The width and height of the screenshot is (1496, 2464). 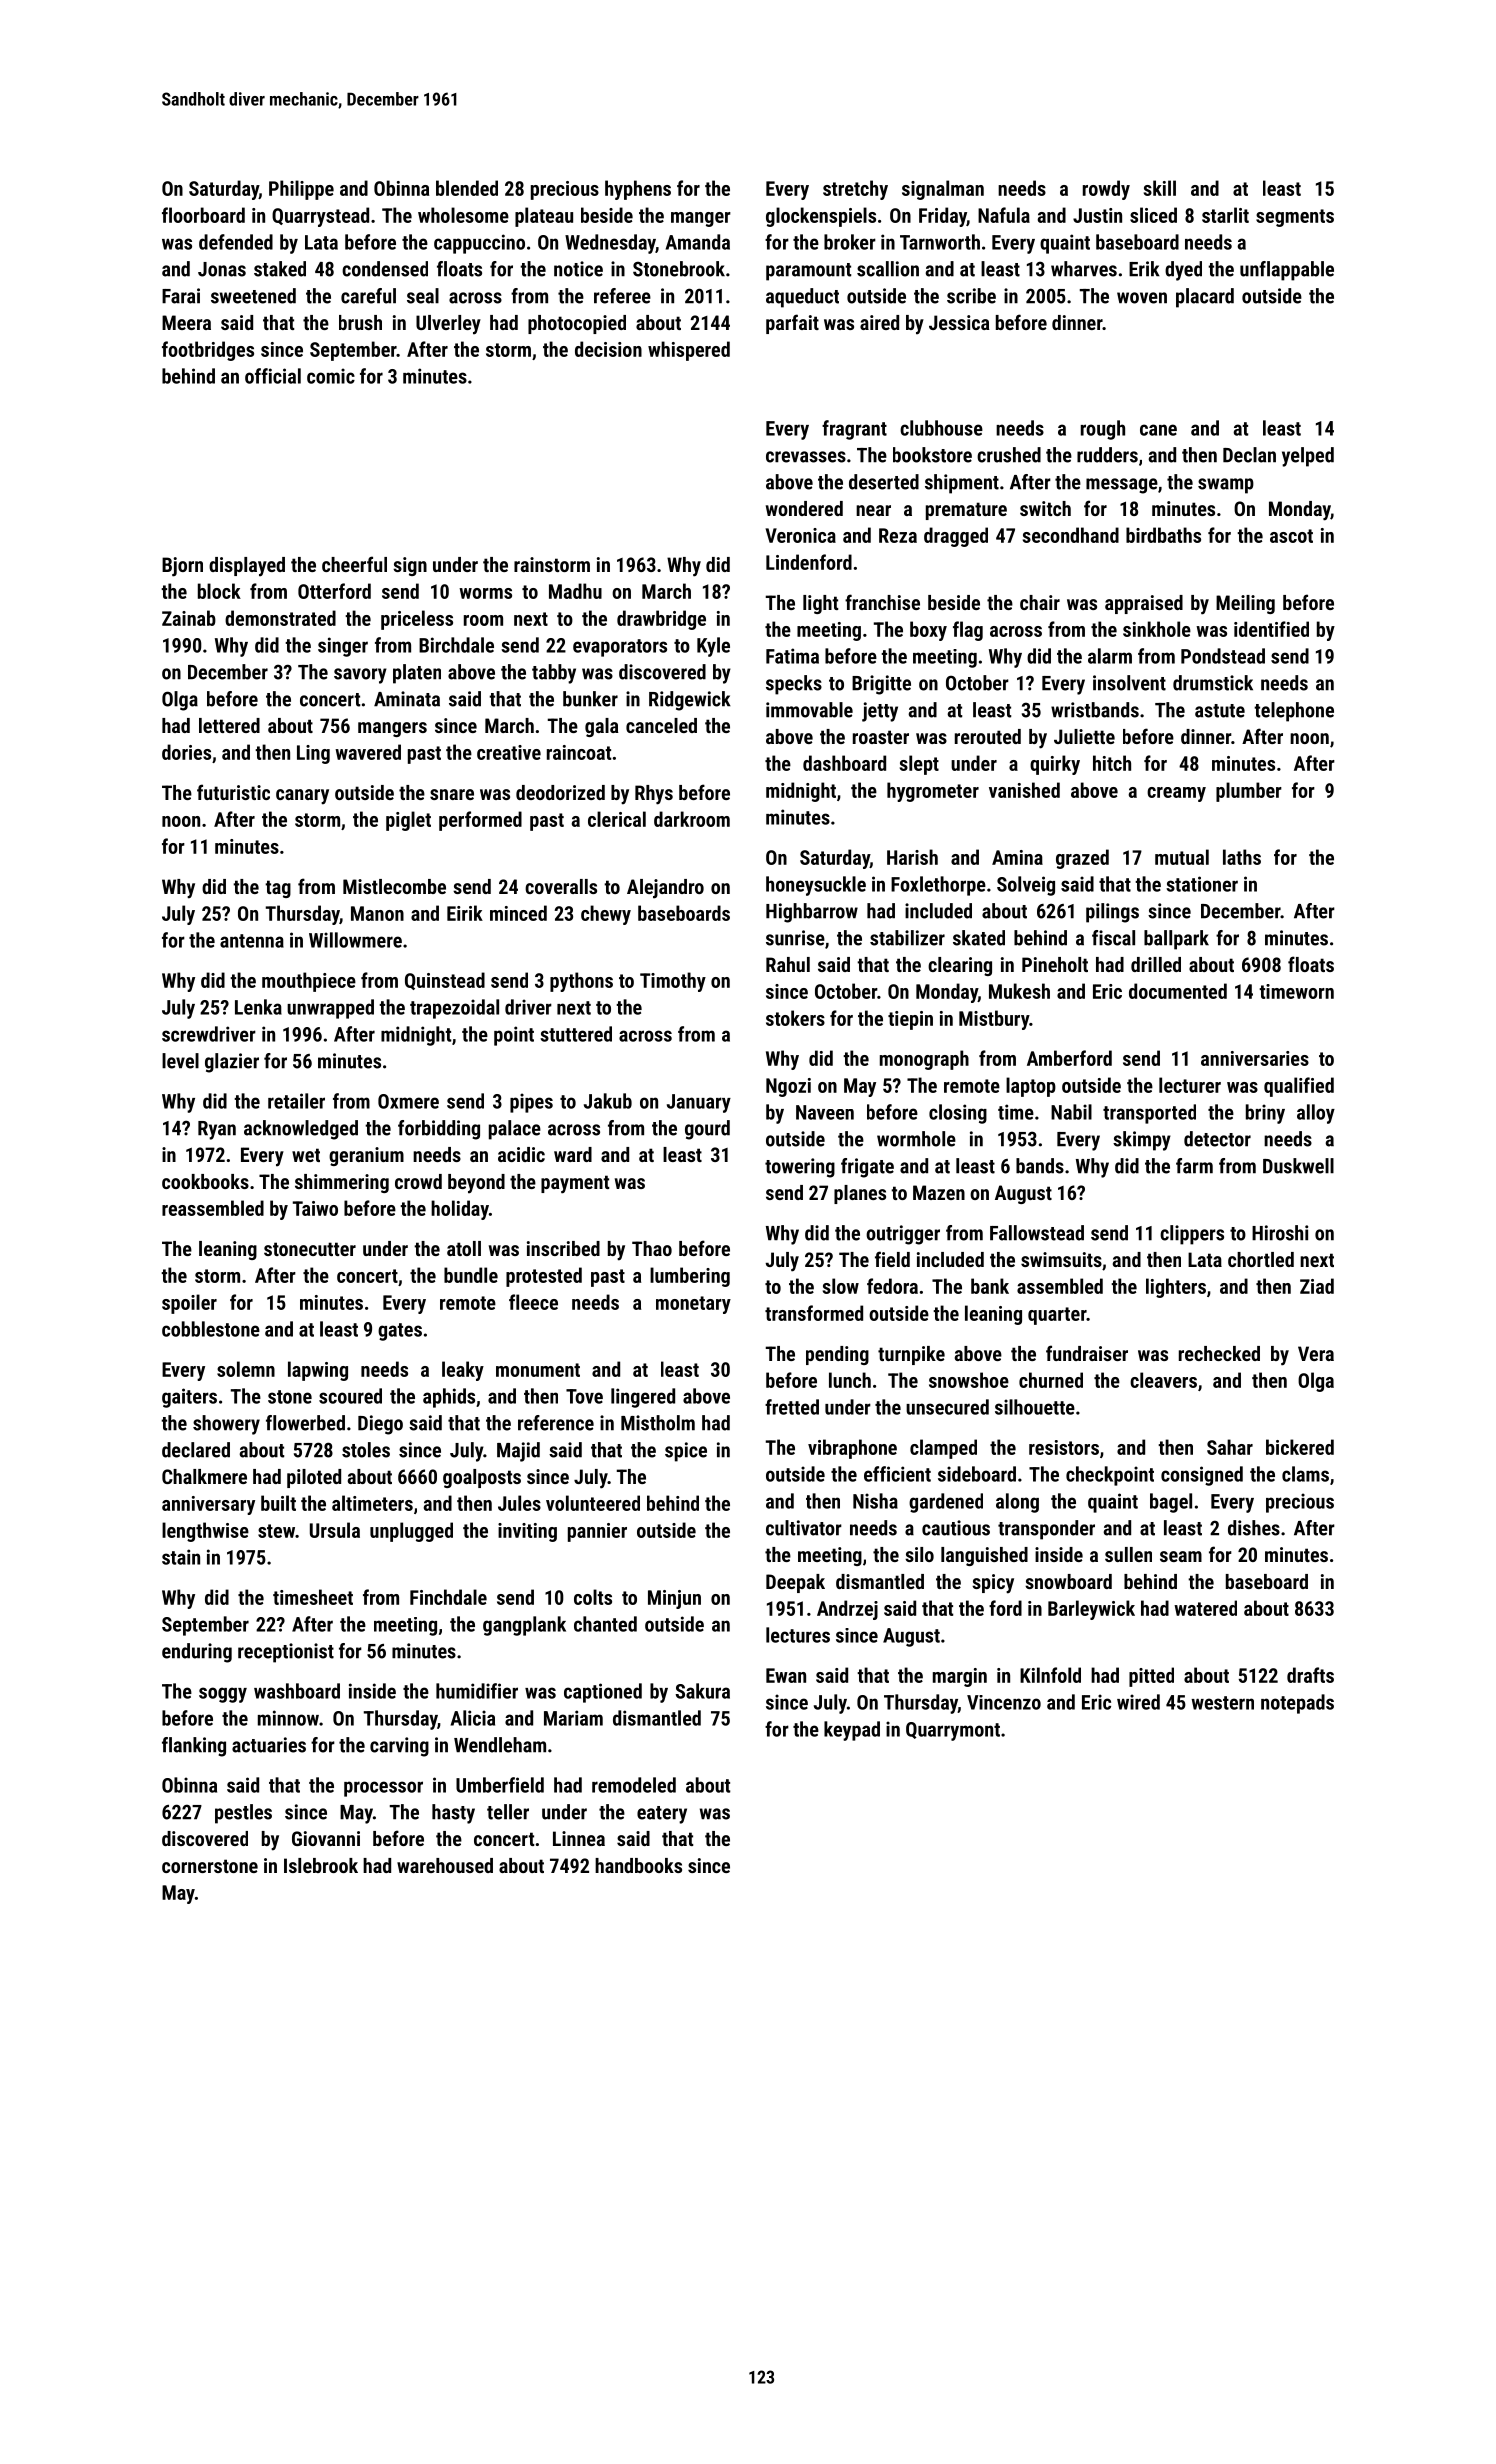 I want to click on Quarrymont, so click(x=953, y=1731).
